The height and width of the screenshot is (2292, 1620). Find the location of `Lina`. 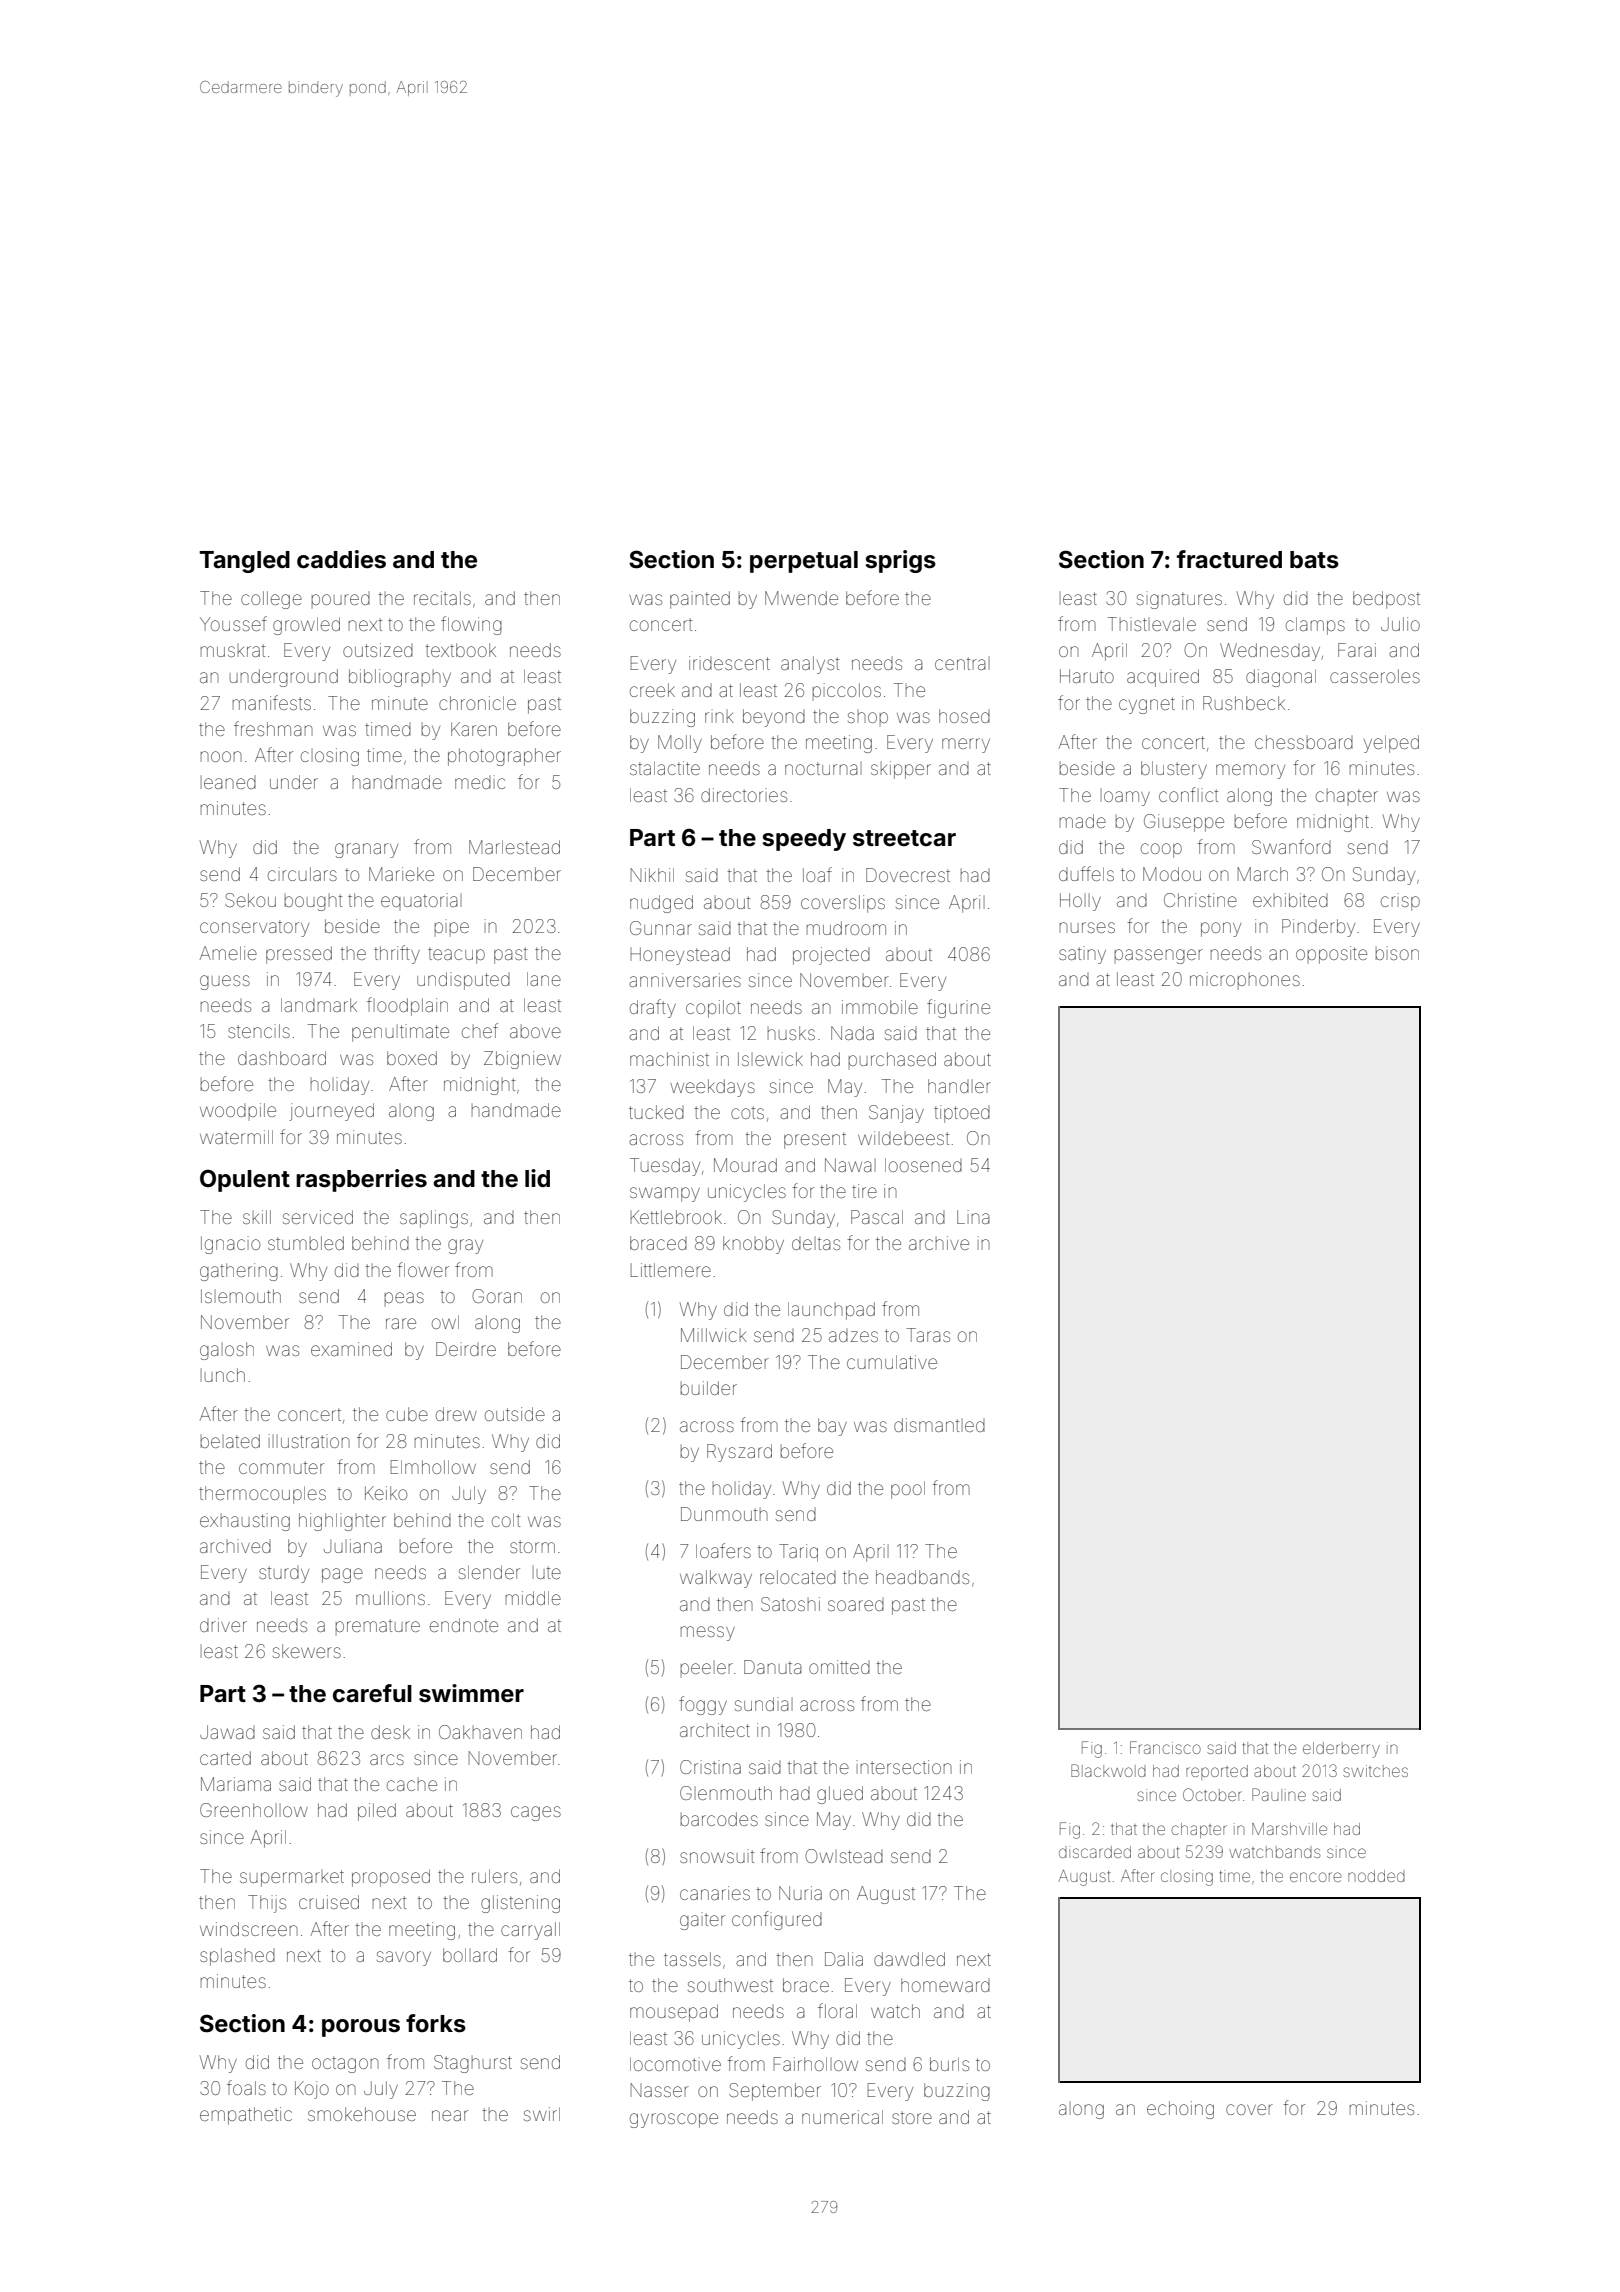

Lina is located at coordinates (973, 1217).
